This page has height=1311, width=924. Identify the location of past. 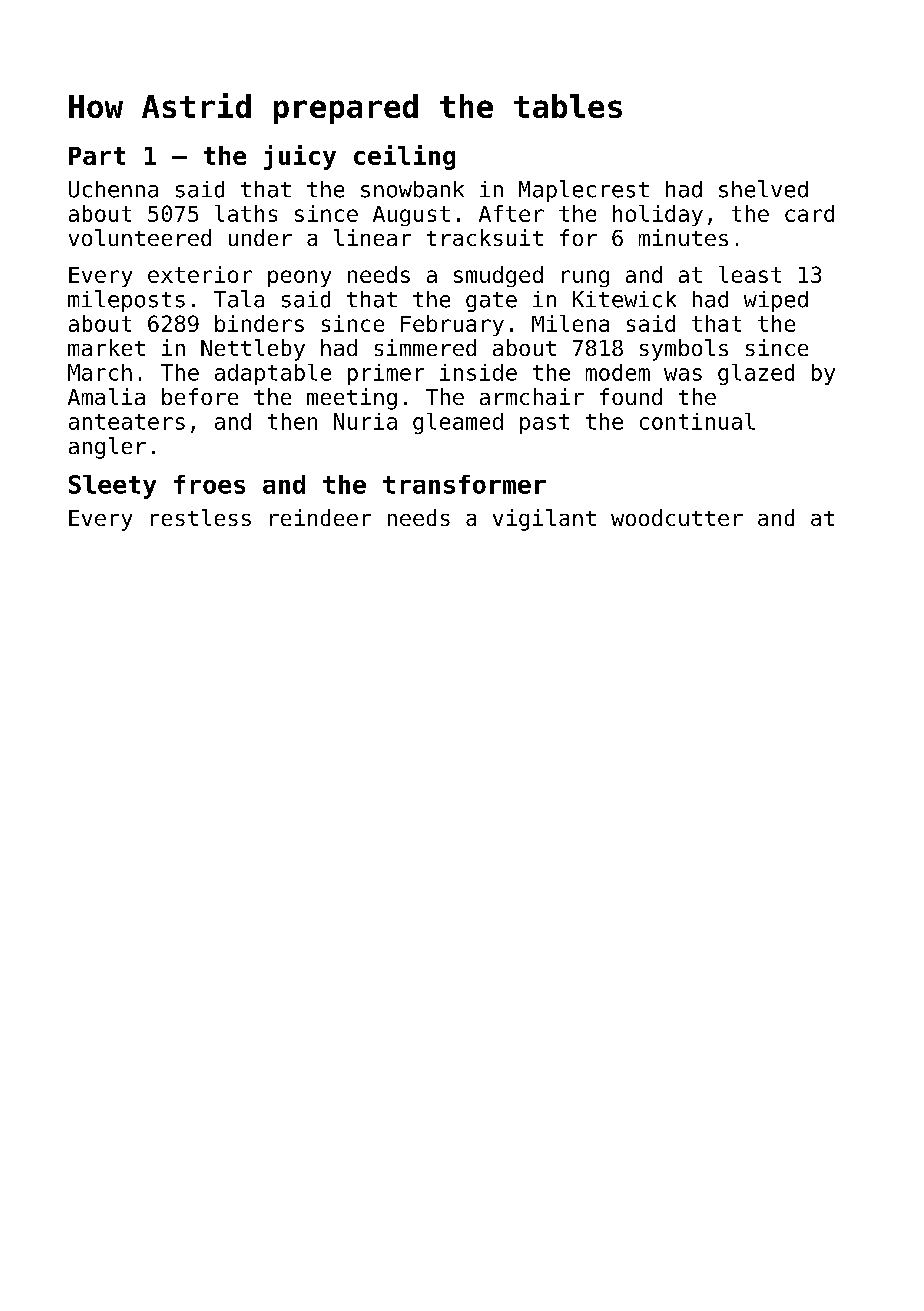
(544, 424).
